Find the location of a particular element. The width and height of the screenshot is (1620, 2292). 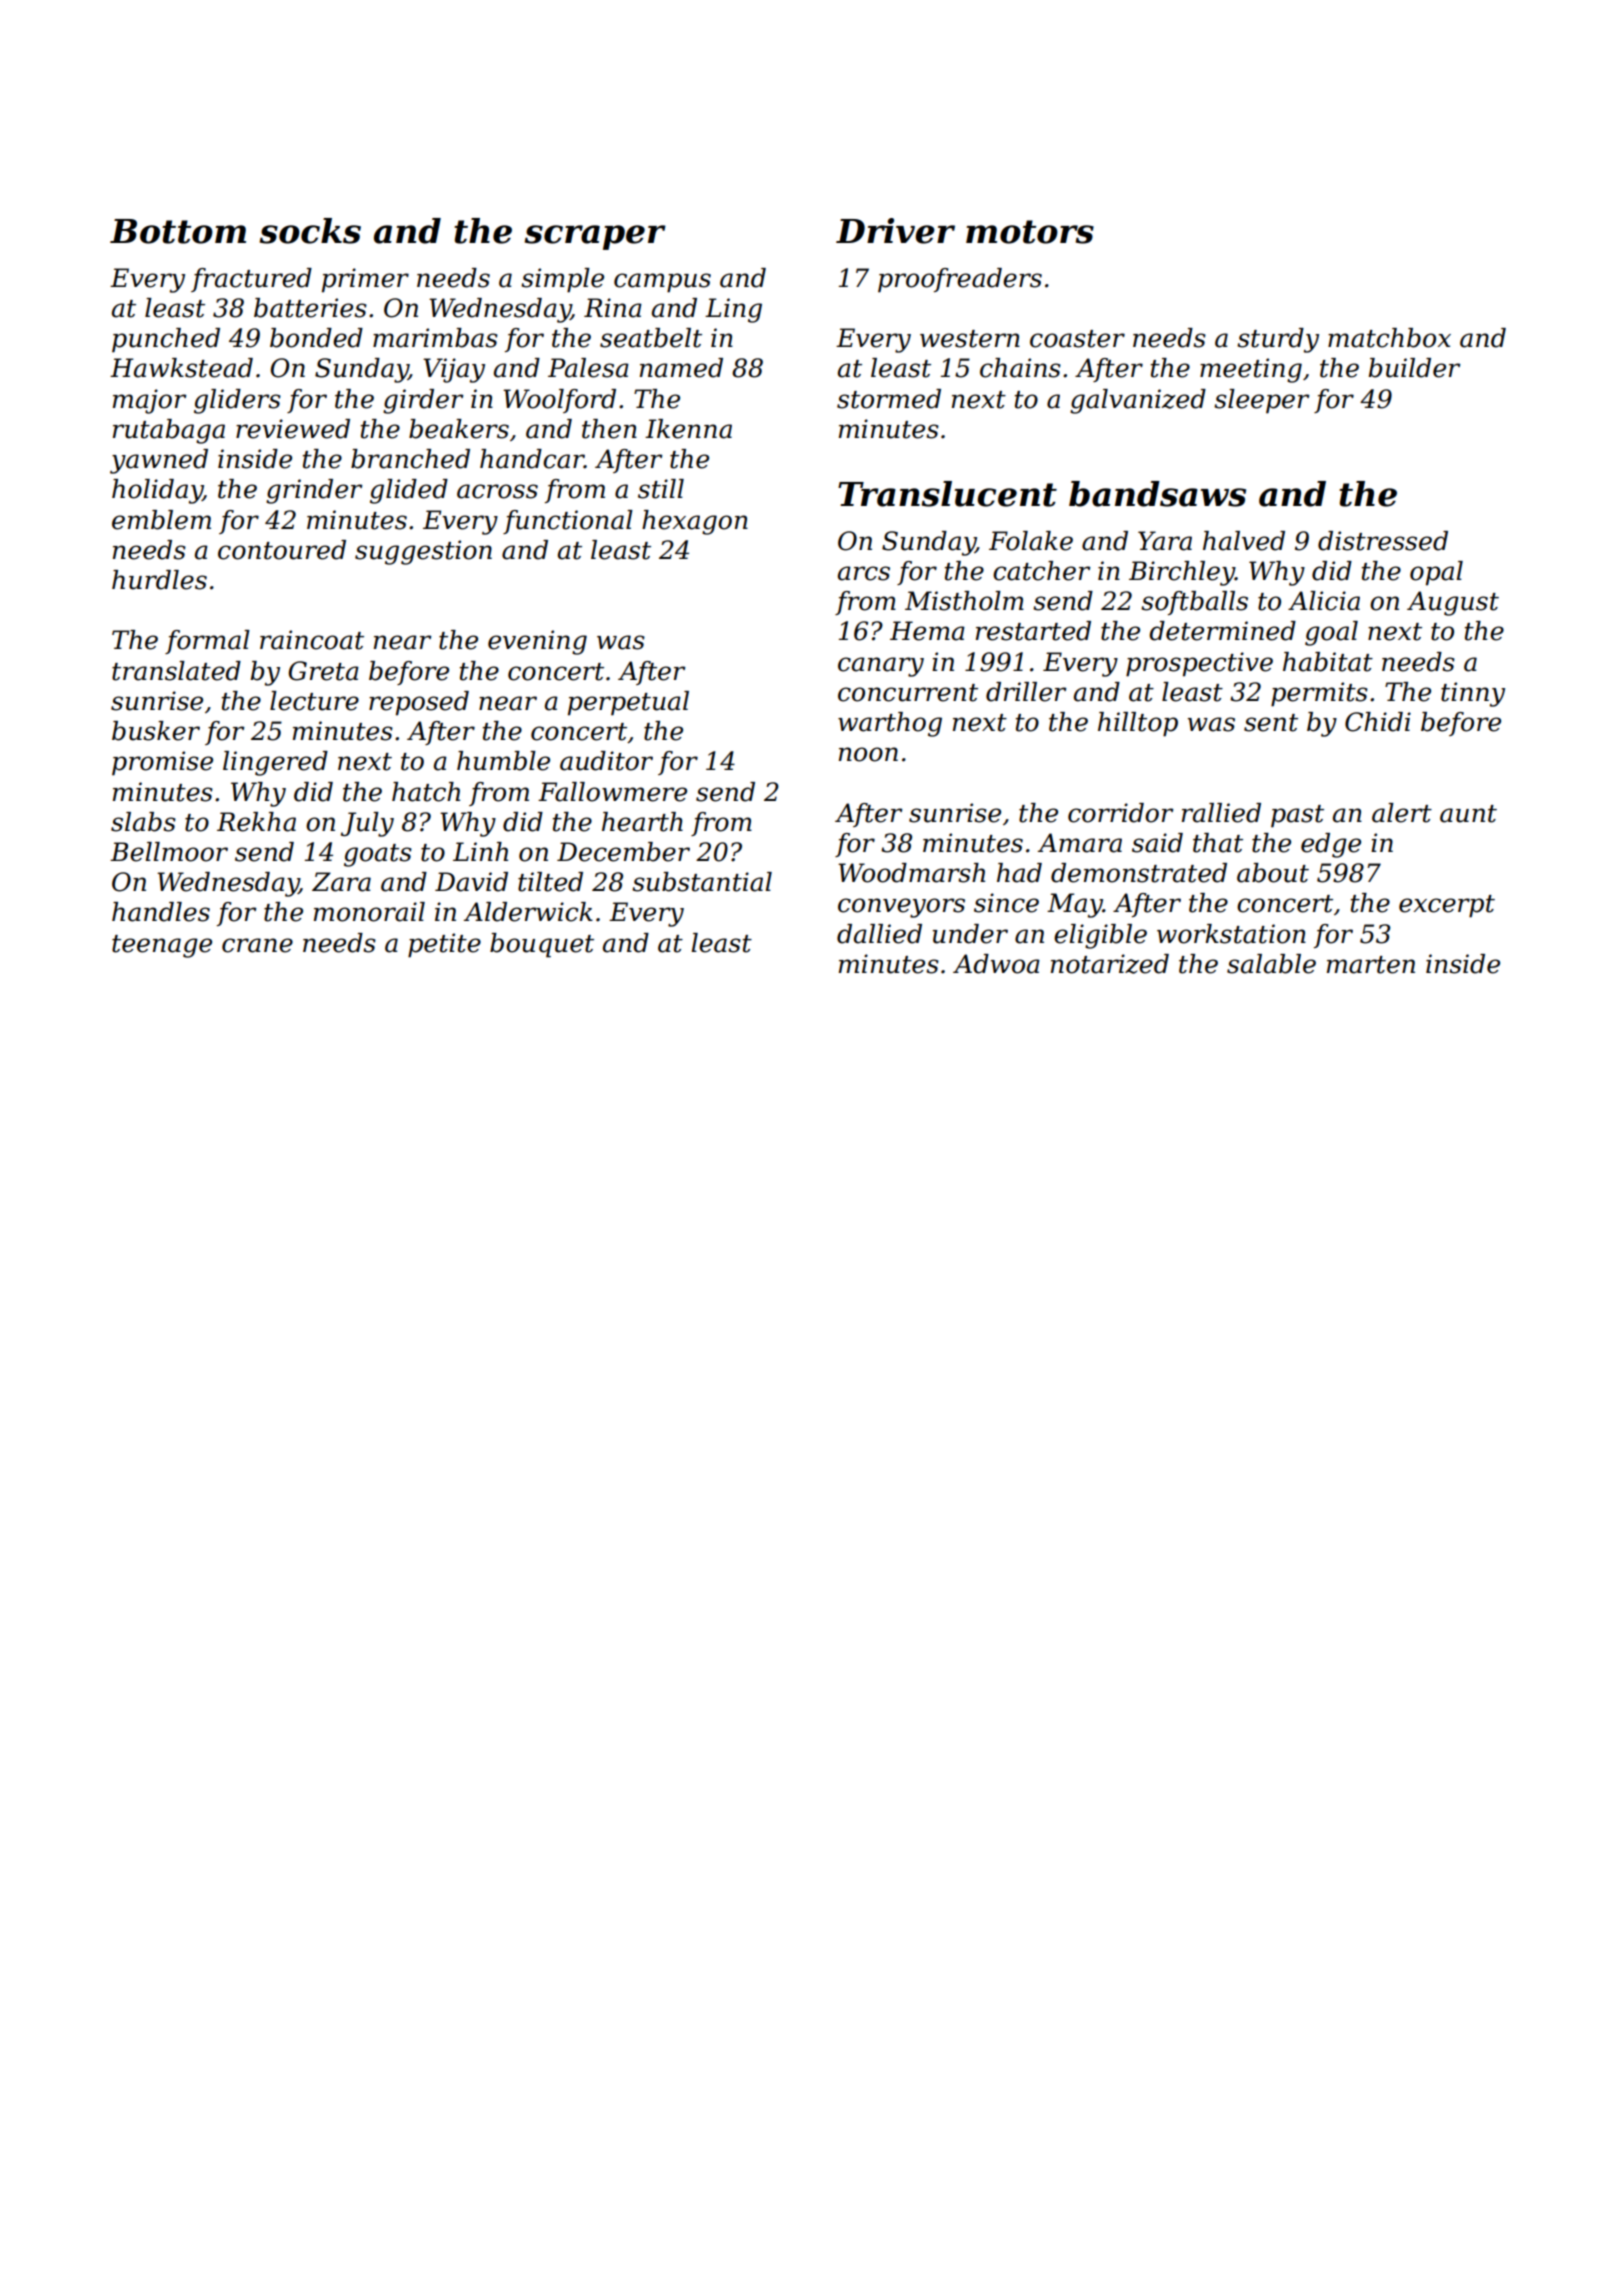

Bottom is located at coordinates (178, 231).
